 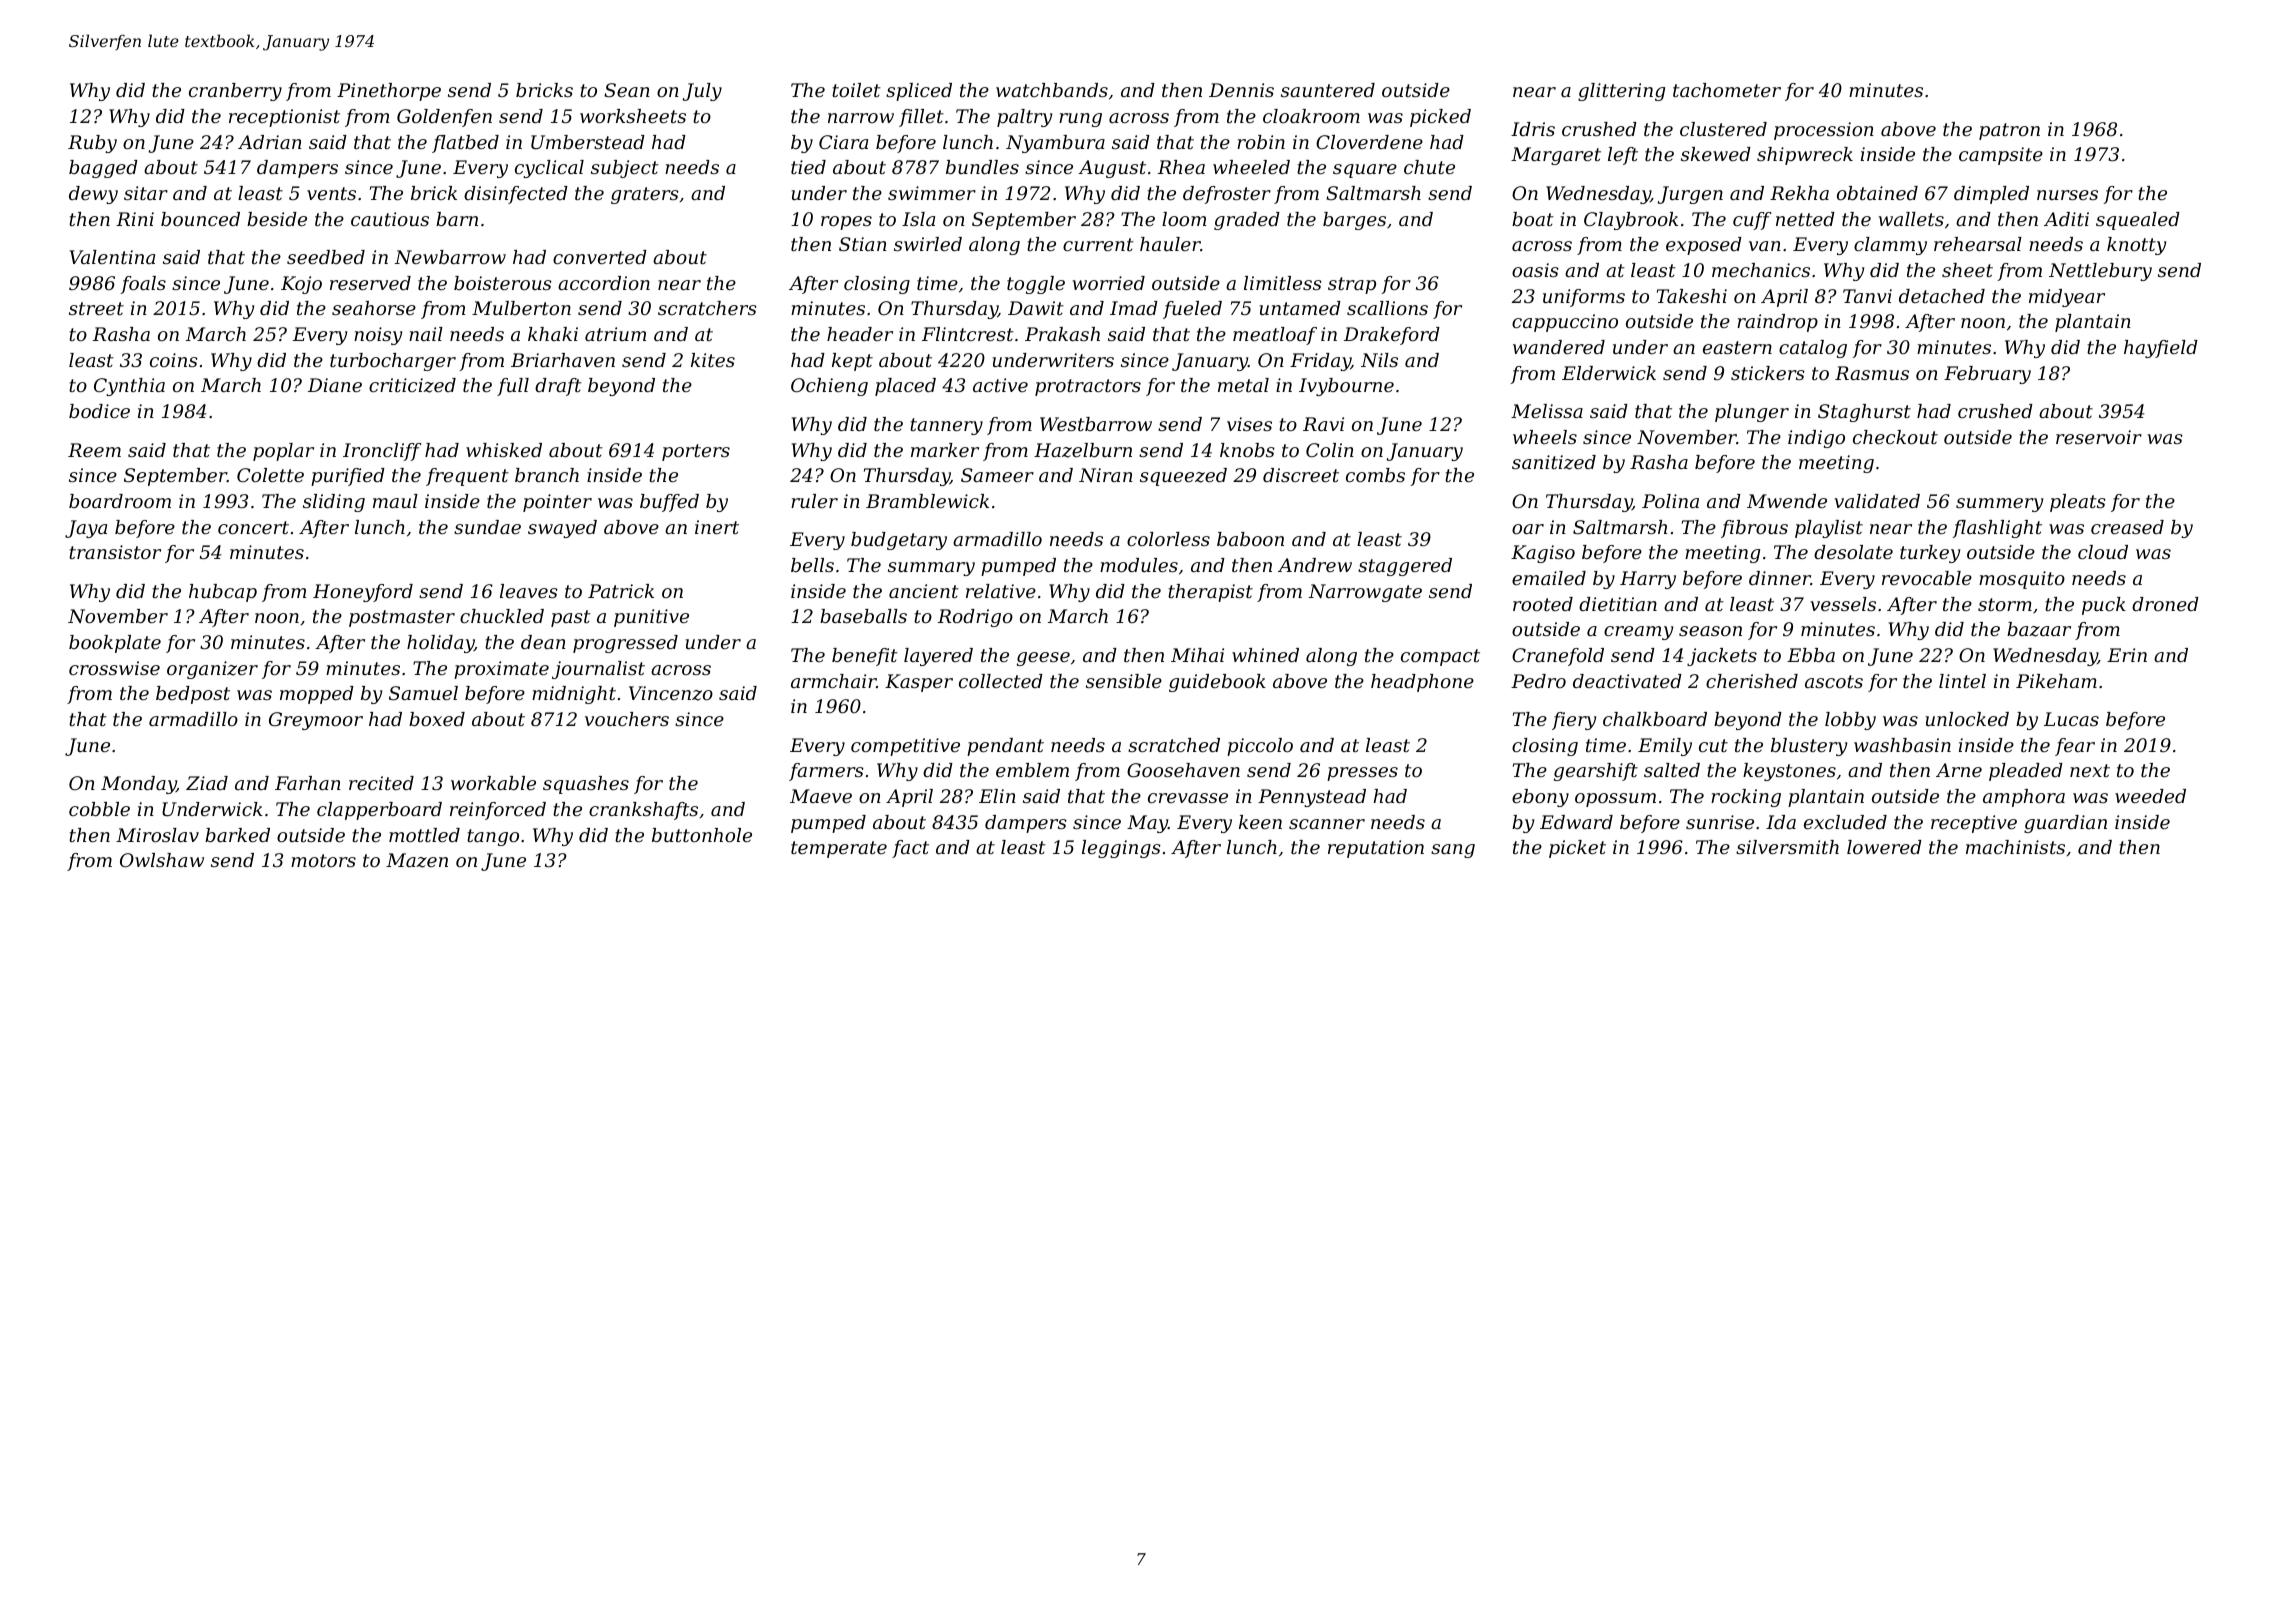 I want to click on header, so click(x=860, y=334).
